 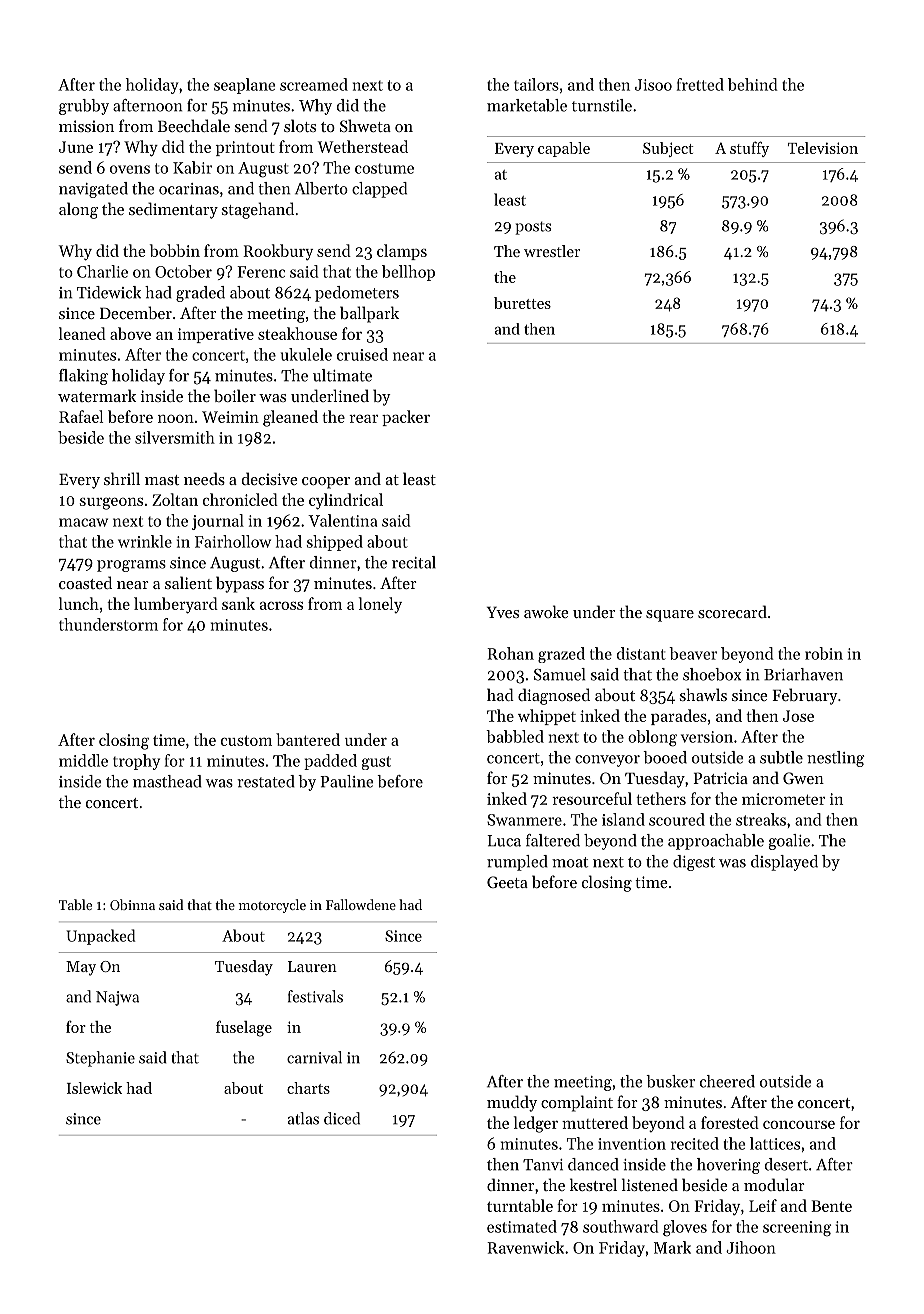 I want to click on seaplane, so click(x=244, y=86).
